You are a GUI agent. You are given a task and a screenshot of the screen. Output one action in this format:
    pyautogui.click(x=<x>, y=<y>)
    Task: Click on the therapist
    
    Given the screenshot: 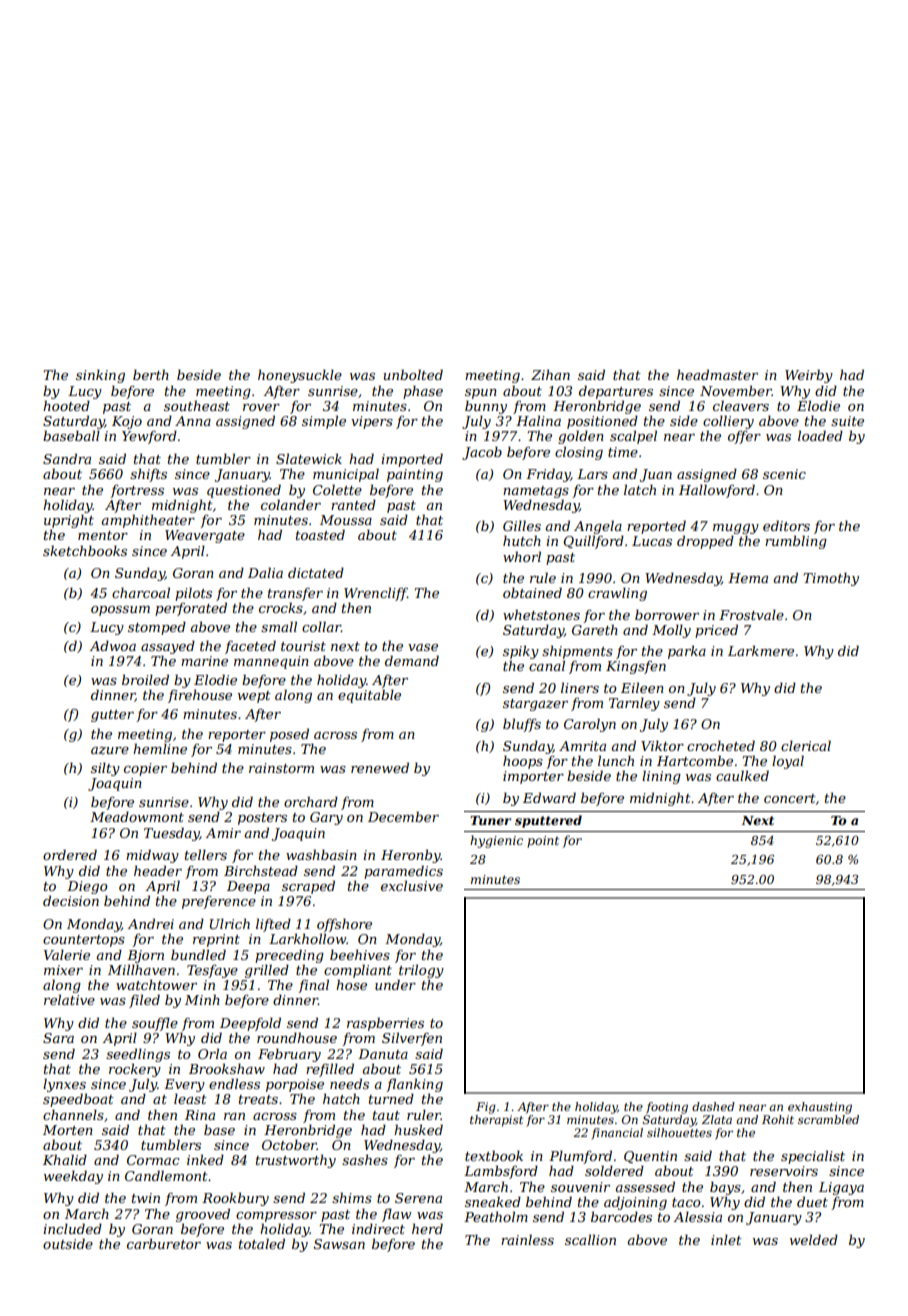 What is the action you would take?
    pyautogui.click(x=496, y=1121)
